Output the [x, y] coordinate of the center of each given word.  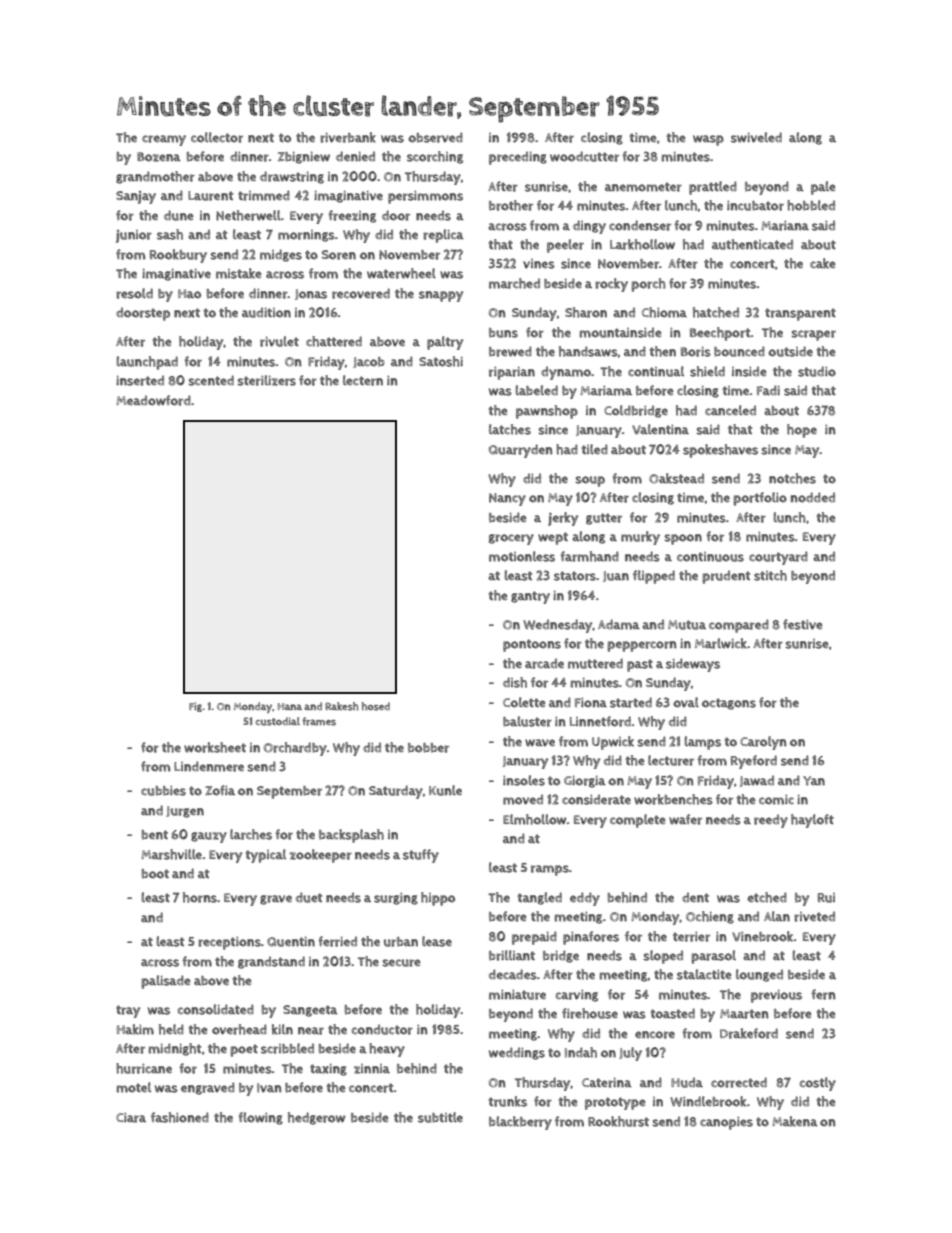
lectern [363, 380]
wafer [685, 819]
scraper [813, 335]
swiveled [756, 137]
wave [540, 743]
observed [435, 137]
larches [251, 834]
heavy [387, 1050]
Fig [195, 707]
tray [128, 1011]
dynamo [566, 373]
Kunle [445, 790]
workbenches [673, 799]
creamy [164, 140]
